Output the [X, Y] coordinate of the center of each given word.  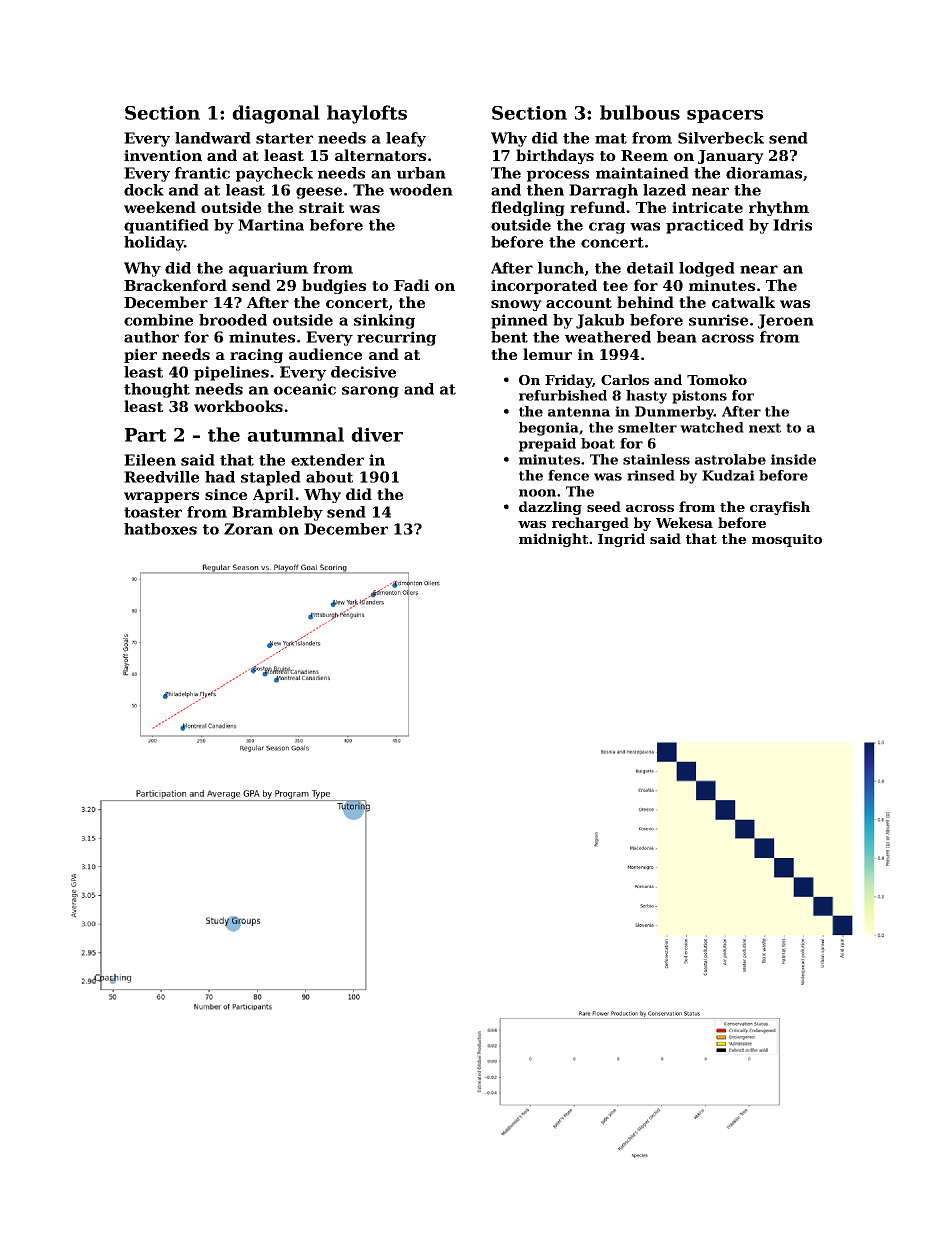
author [151, 337]
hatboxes [160, 529]
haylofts [367, 114]
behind [645, 302]
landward [213, 138]
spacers [725, 116]
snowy [516, 305]
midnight [553, 540]
